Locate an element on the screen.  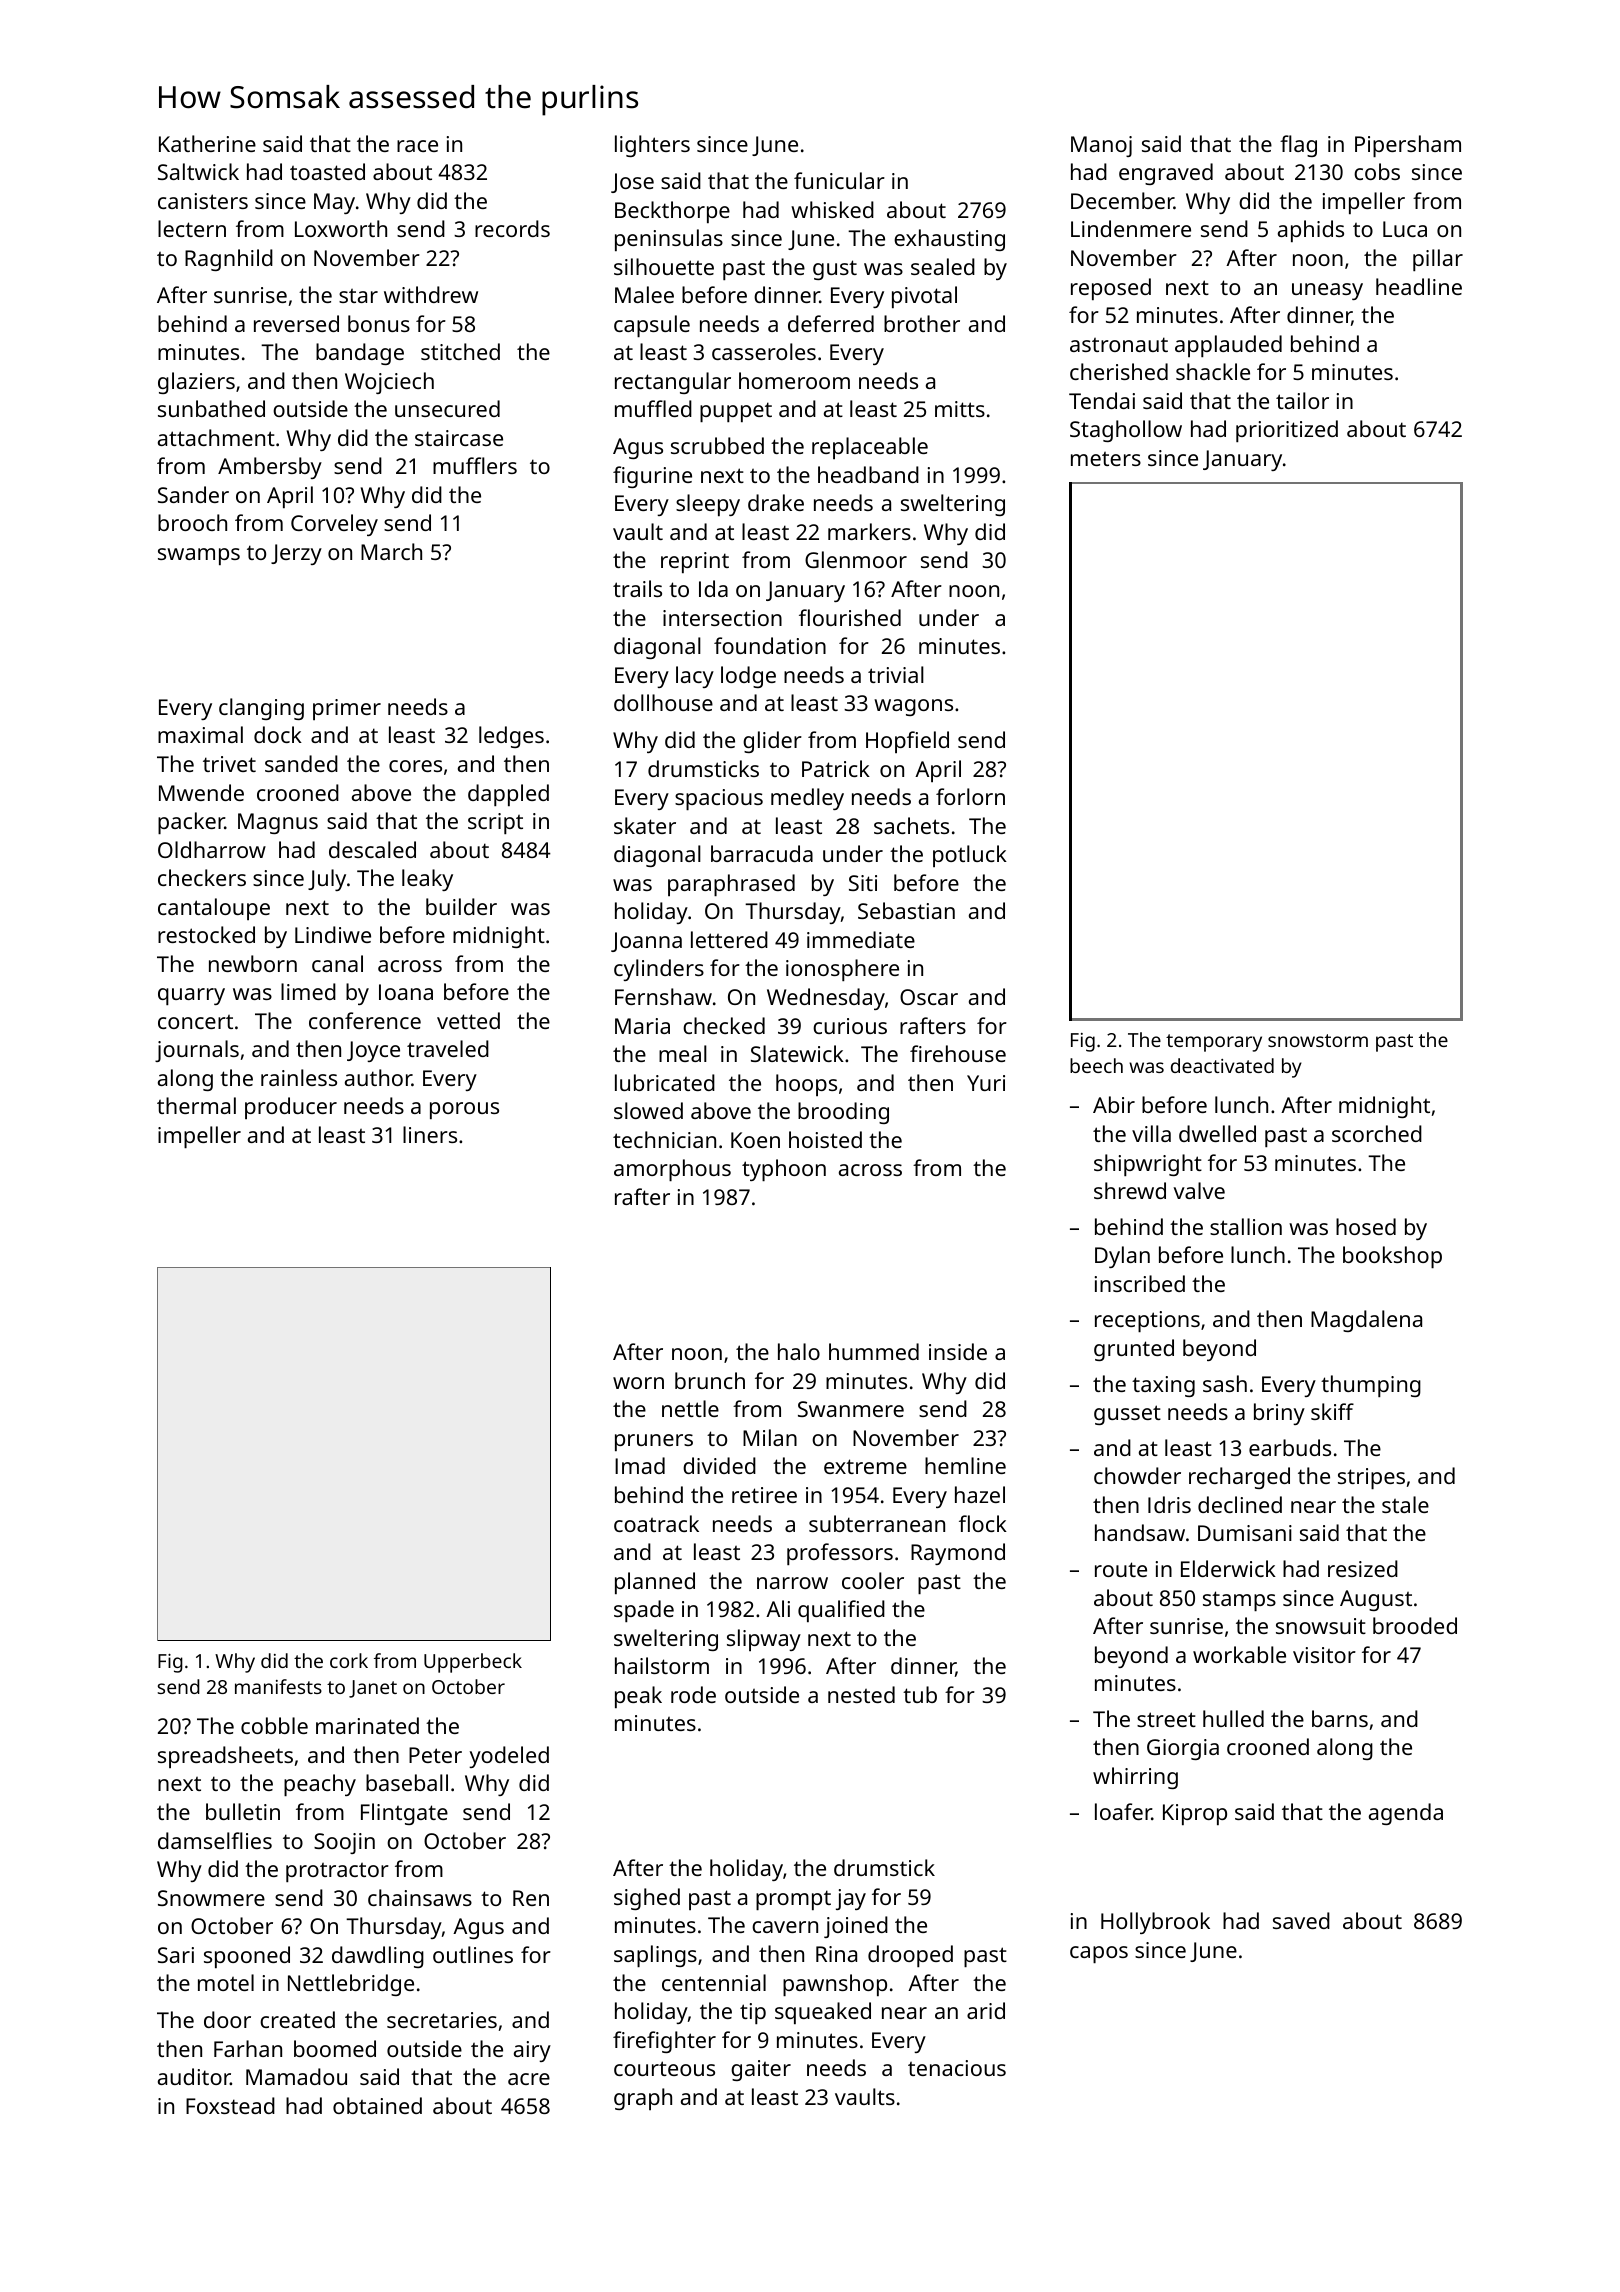
amorphous is located at coordinates (672, 1170).
